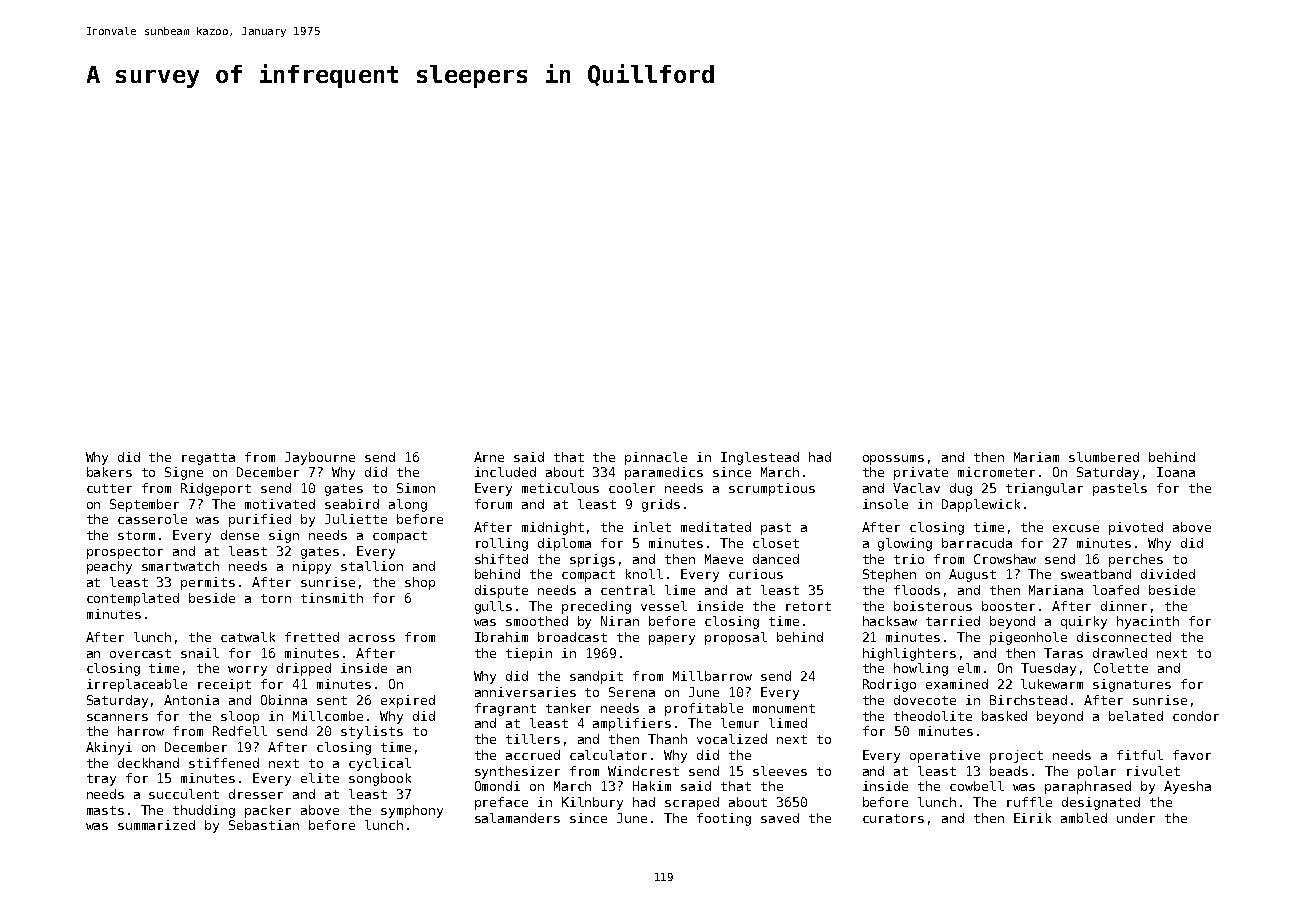 The height and width of the screenshot is (924, 1308). I want to click on paramedics, so click(664, 473).
